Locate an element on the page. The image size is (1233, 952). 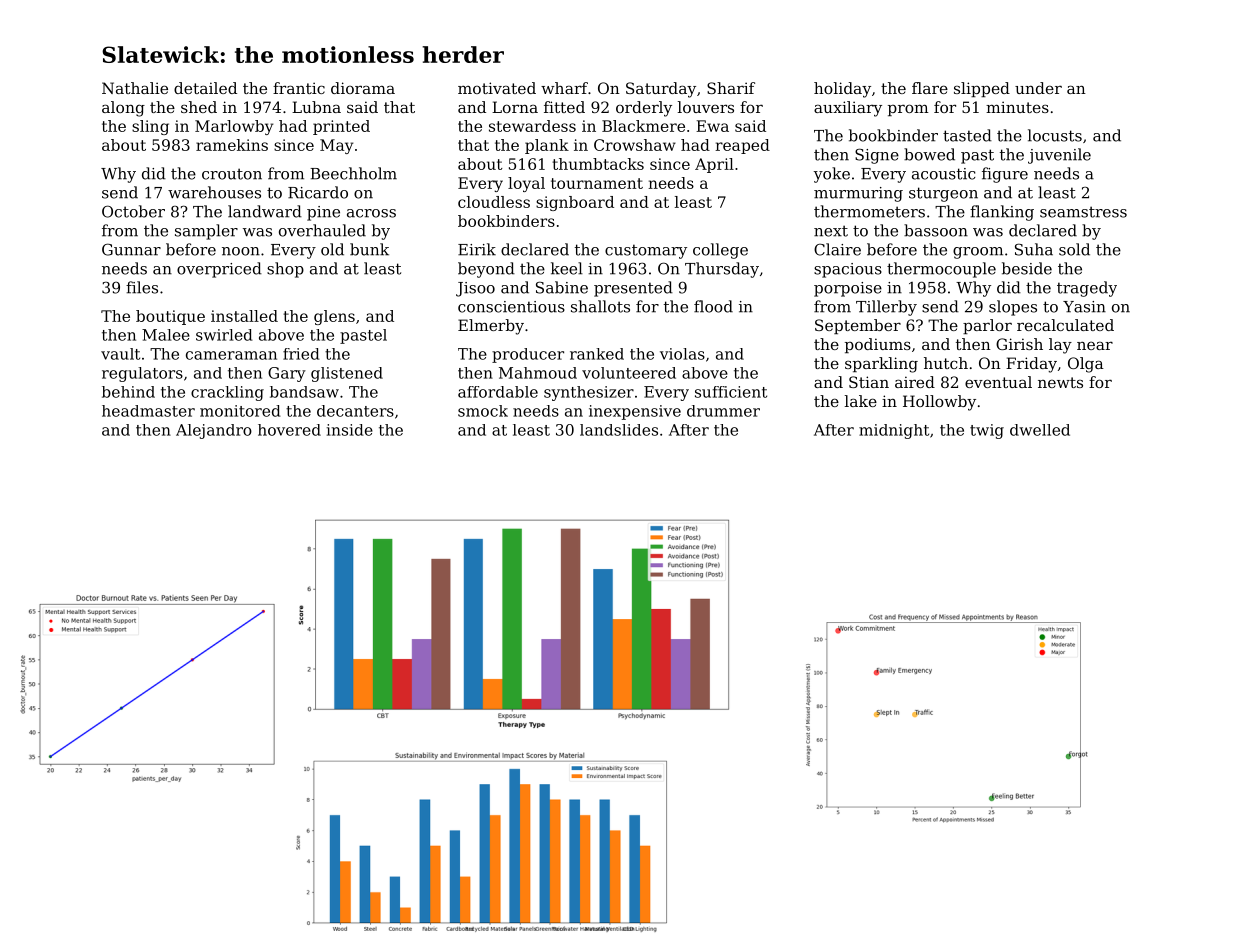
thermocouple is located at coordinates (941, 270).
